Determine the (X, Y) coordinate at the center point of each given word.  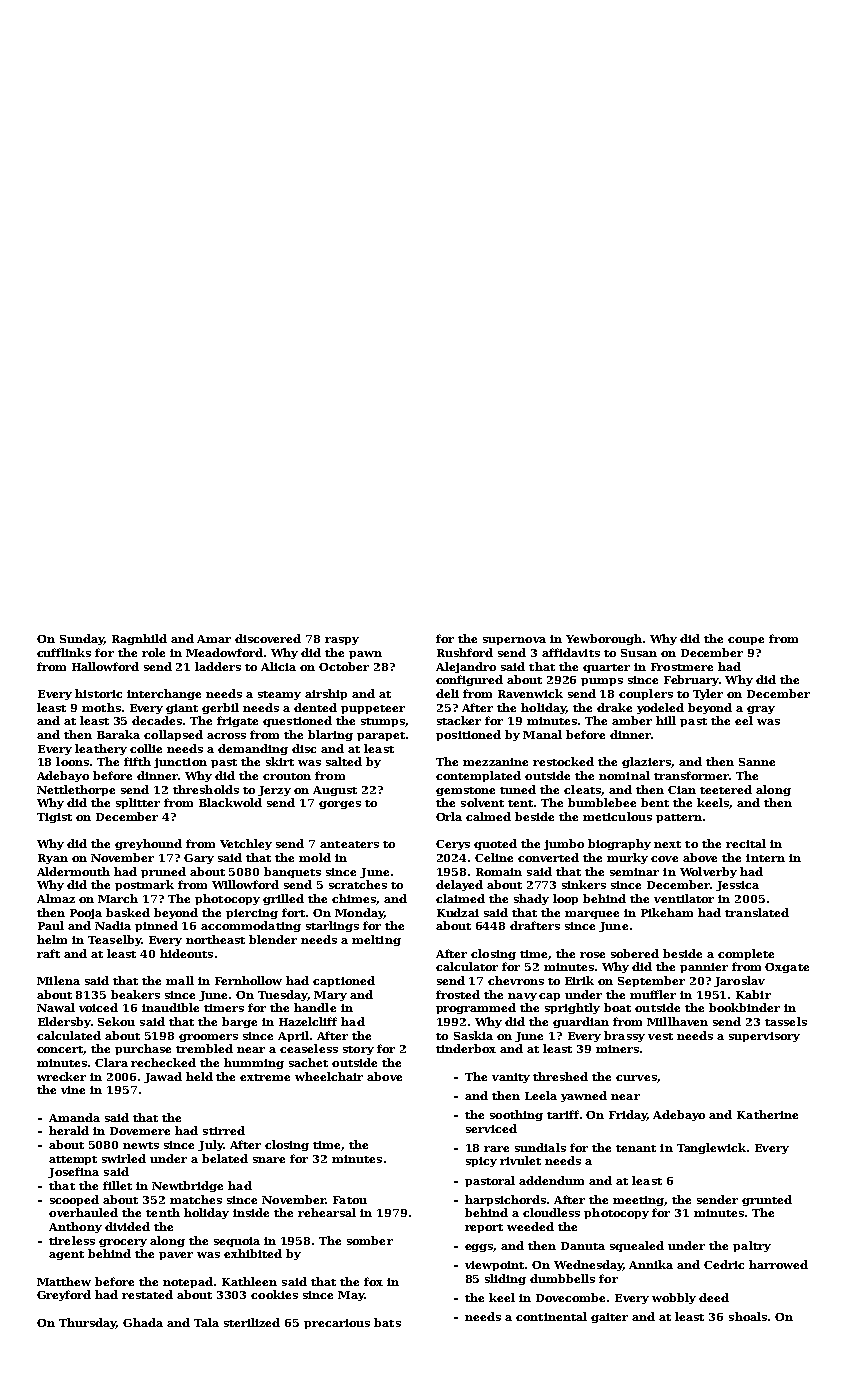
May (351, 1296)
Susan (639, 653)
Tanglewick (711, 1148)
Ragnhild (139, 639)
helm (52, 939)
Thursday (87, 1323)
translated (757, 912)
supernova (514, 641)
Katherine (767, 1114)
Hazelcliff (308, 1021)
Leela (541, 1095)
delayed (459, 885)
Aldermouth (73, 871)
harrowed (778, 1264)
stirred (224, 1130)
